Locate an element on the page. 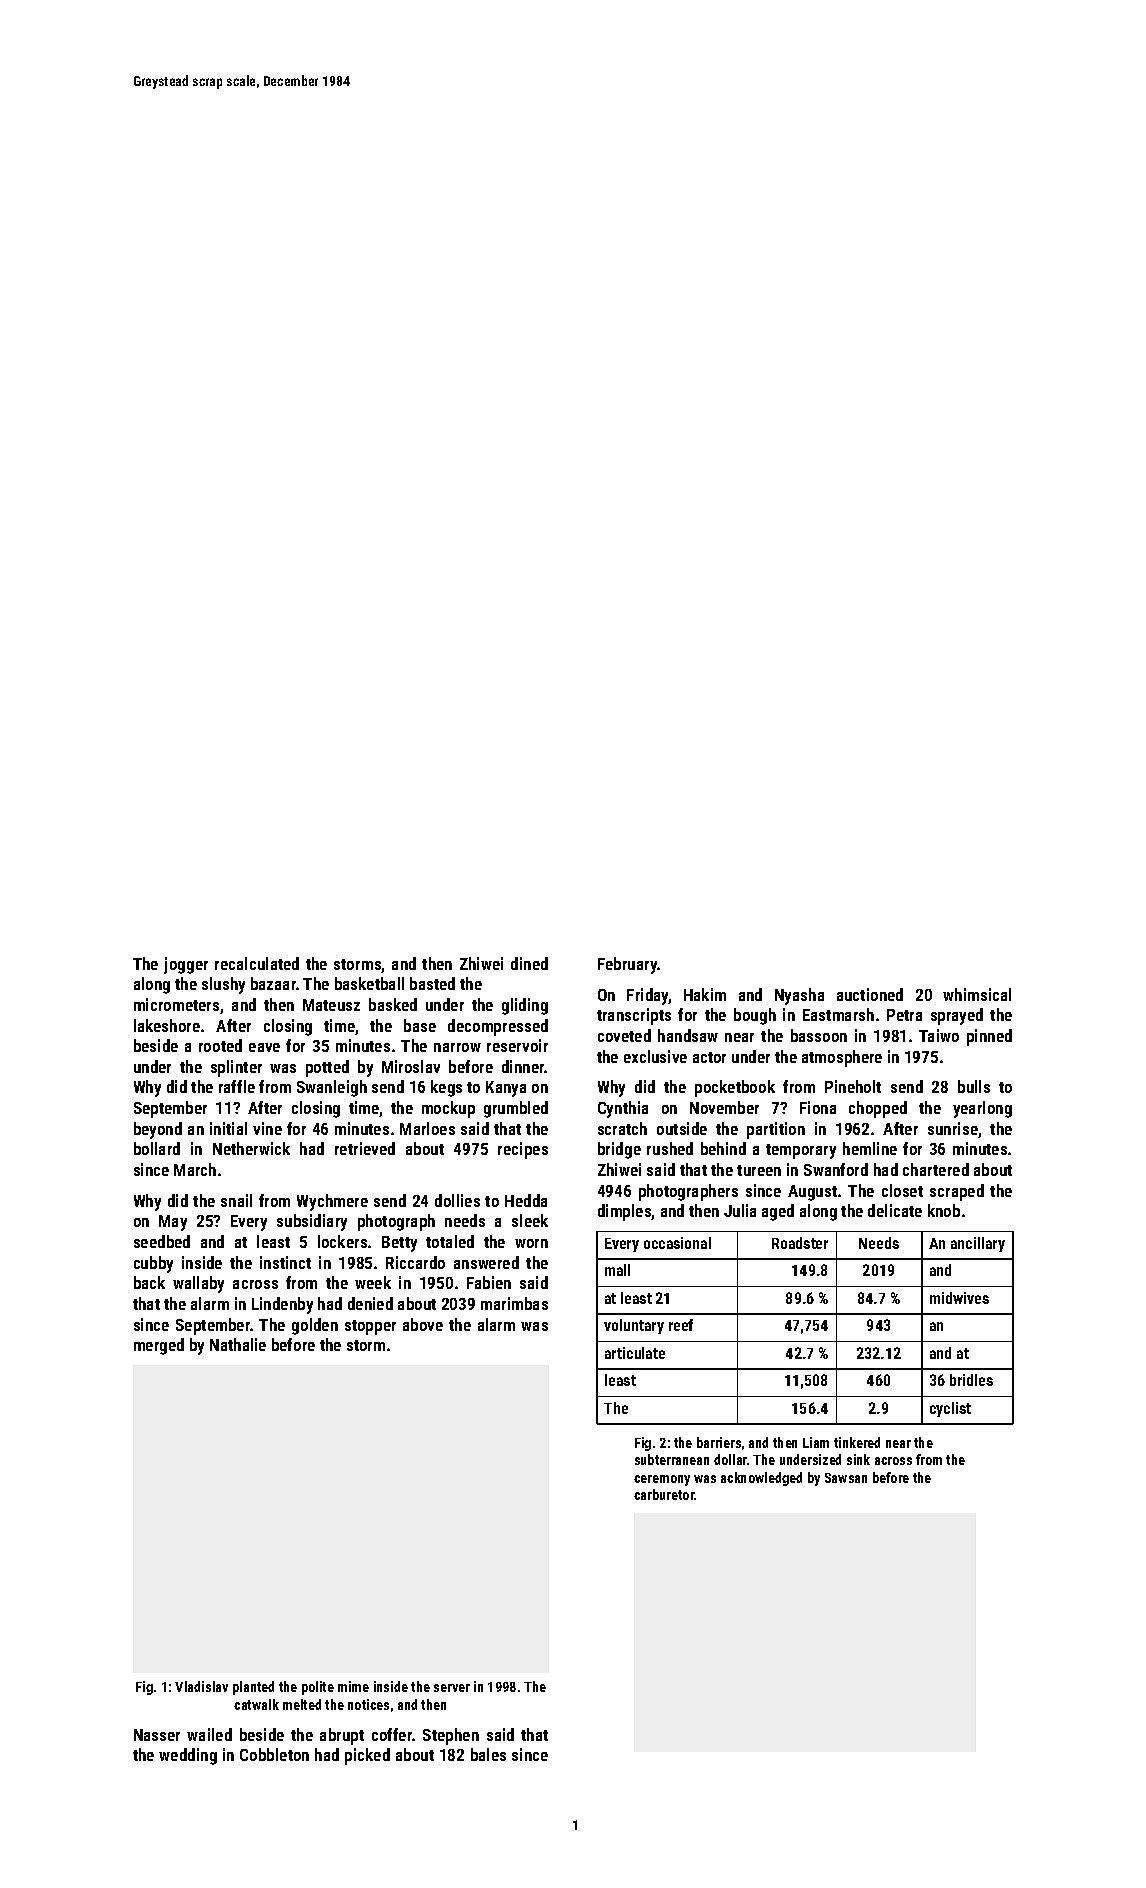 The image size is (1146, 1888). Swanleigh is located at coordinates (332, 1088).
